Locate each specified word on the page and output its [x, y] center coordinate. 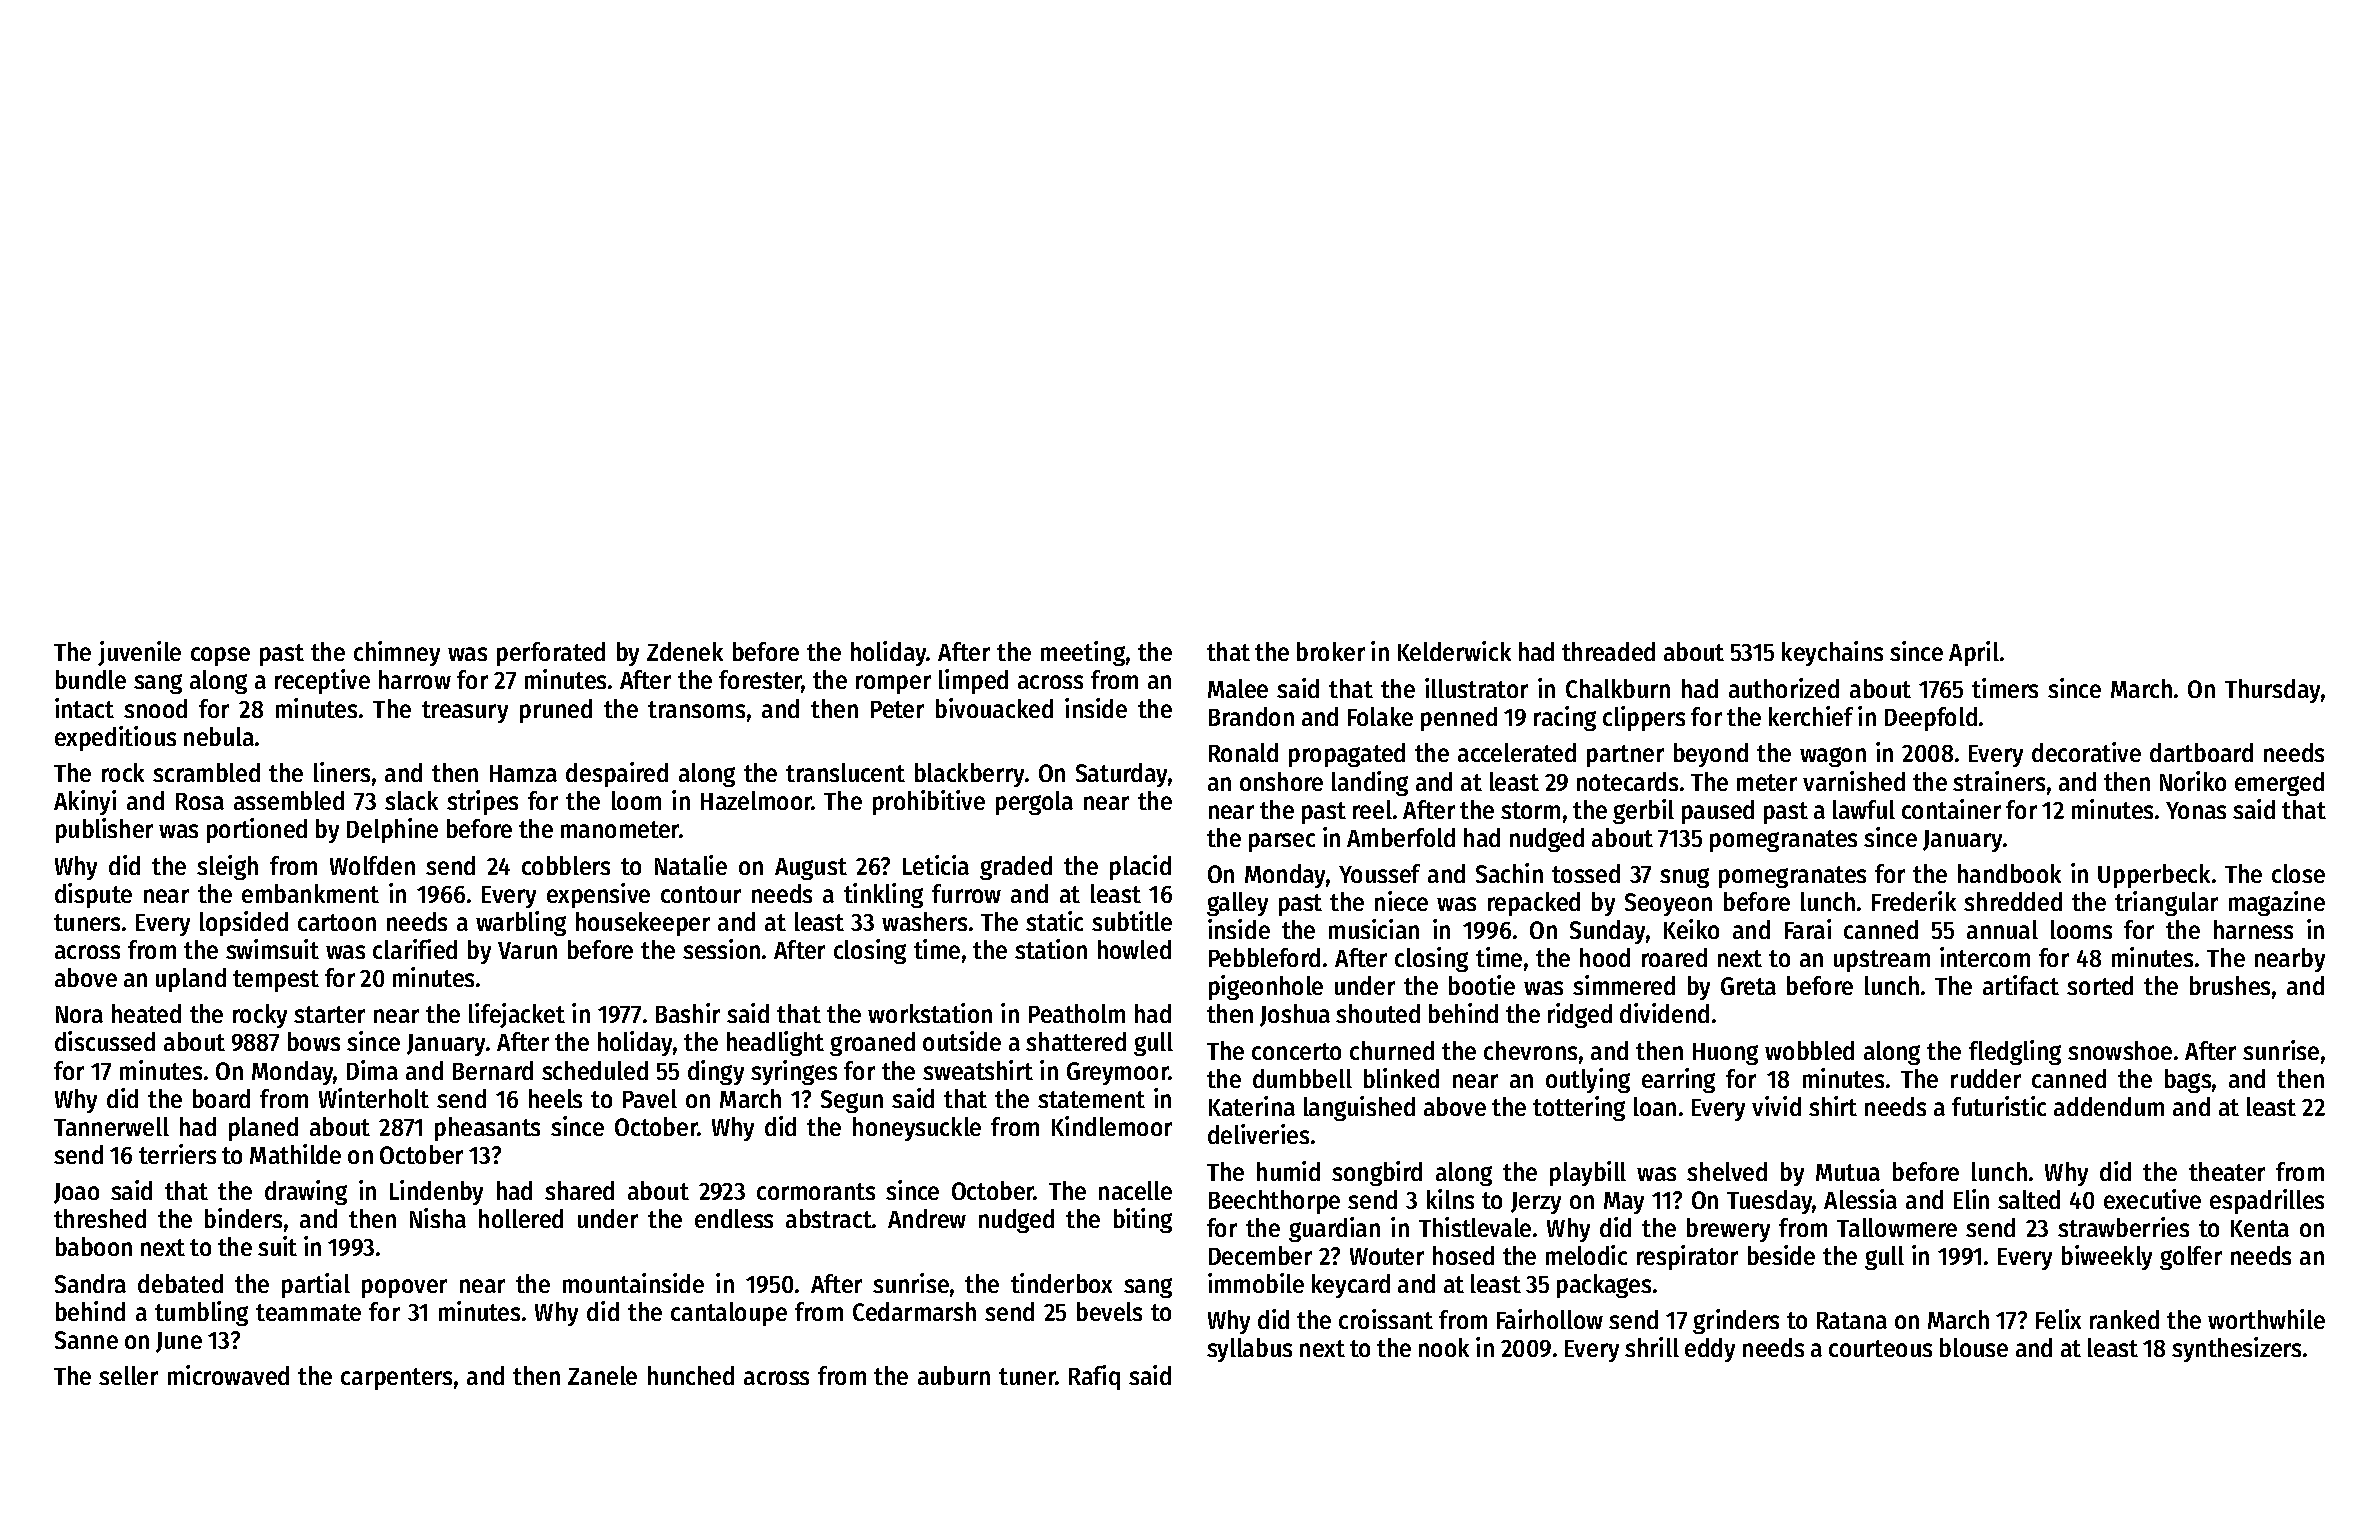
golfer [2191, 1258]
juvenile [139, 653]
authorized [1784, 688]
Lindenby [436, 1192]
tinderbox [1061, 1283]
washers [924, 921]
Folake [1380, 716]
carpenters [396, 1379]
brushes [2230, 985]
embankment [310, 893]
